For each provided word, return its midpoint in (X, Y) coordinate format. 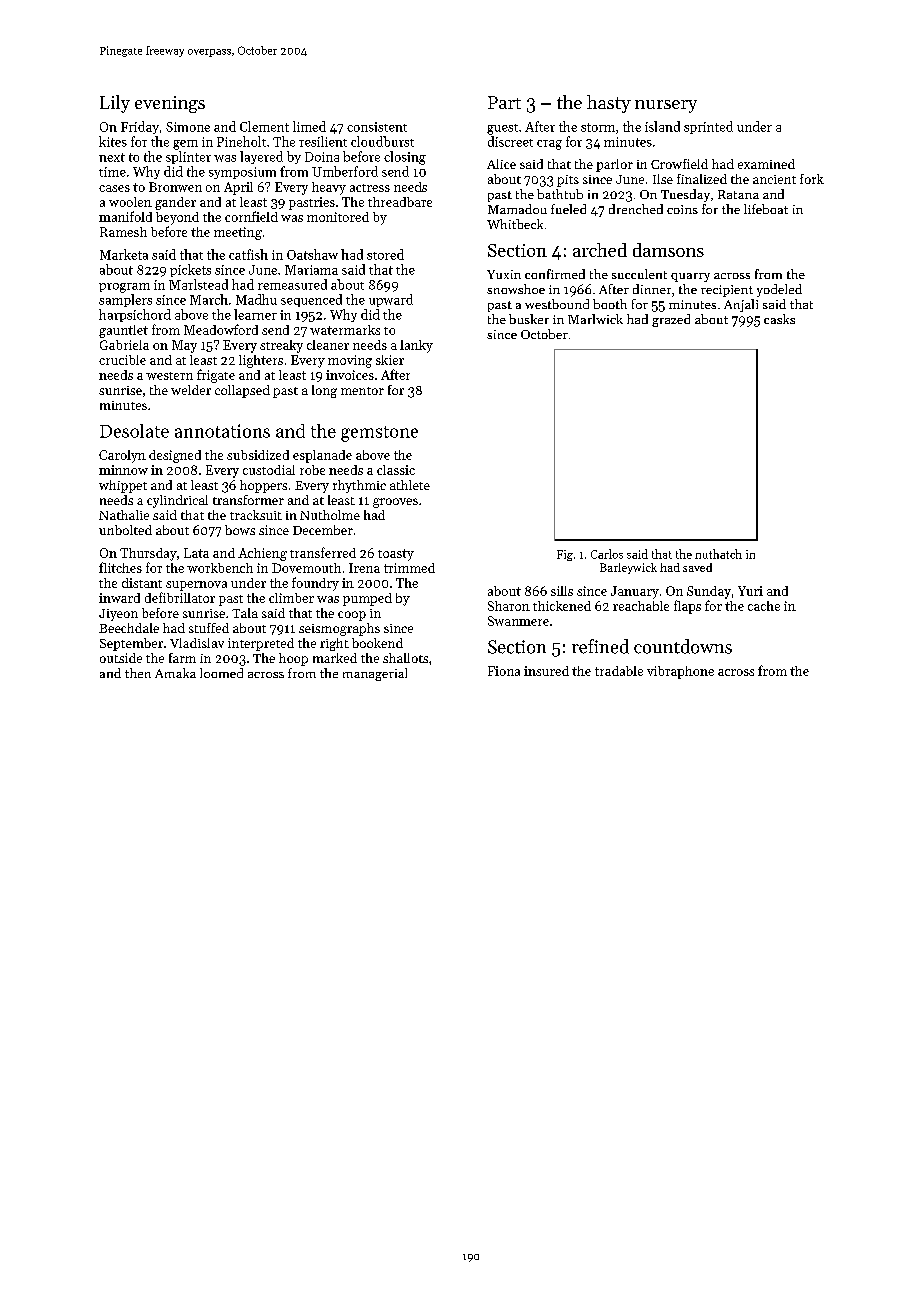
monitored (338, 217)
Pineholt (241, 141)
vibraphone (680, 672)
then (138, 673)
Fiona (504, 671)
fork (812, 179)
